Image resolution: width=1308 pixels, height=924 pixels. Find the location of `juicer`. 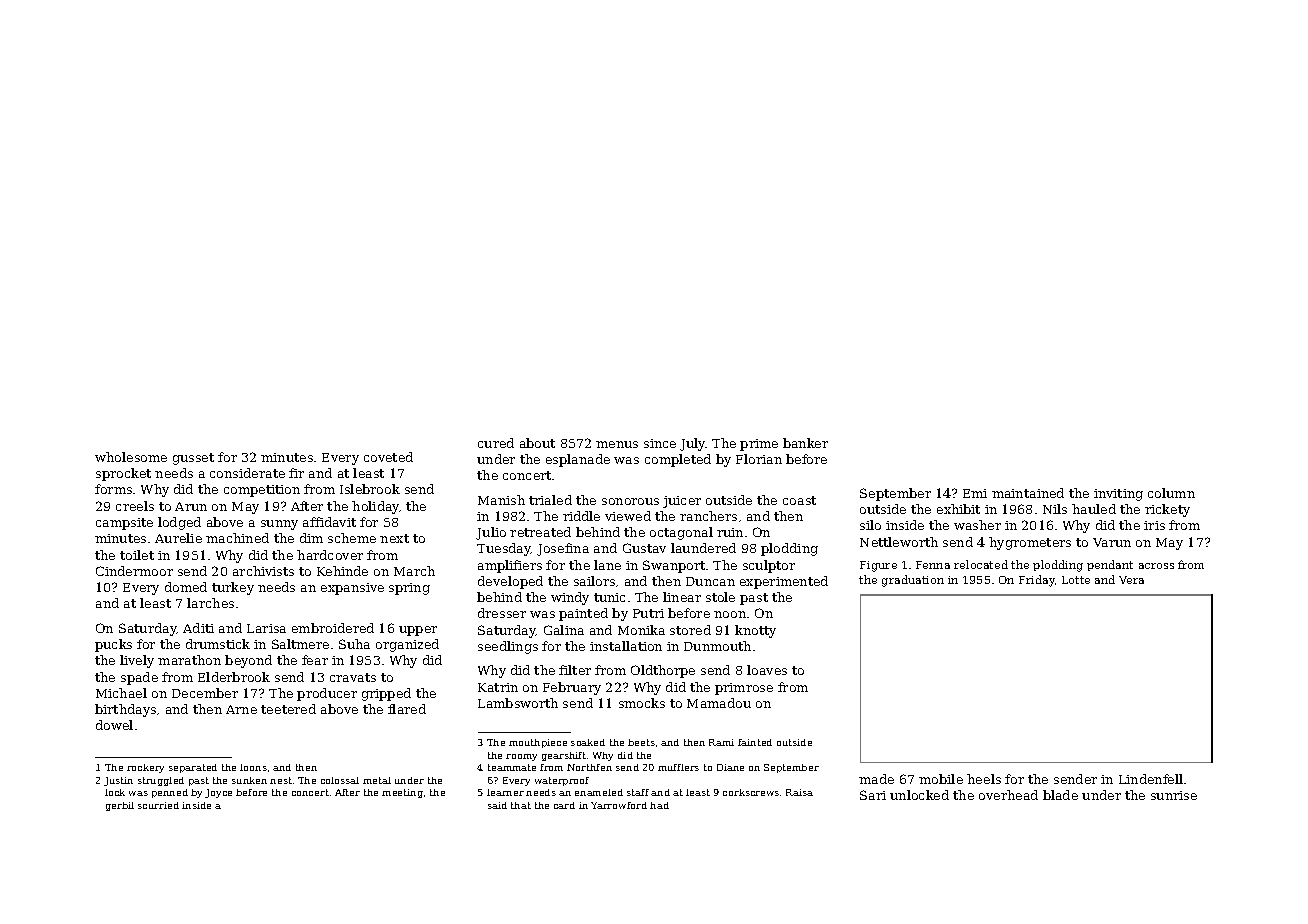

juicer is located at coordinates (682, 502).
